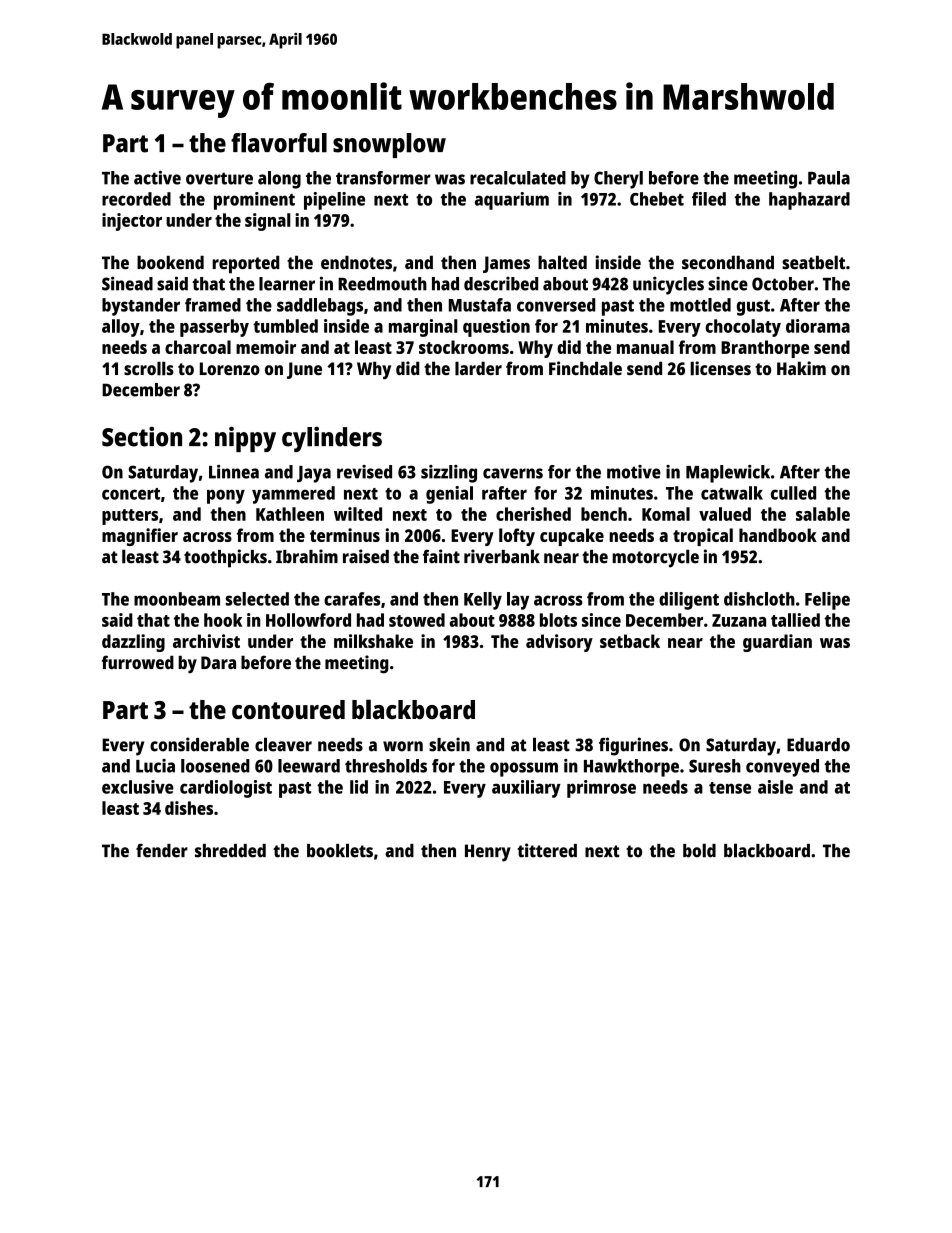  I want to click on aquarium, so click(512, 201).
